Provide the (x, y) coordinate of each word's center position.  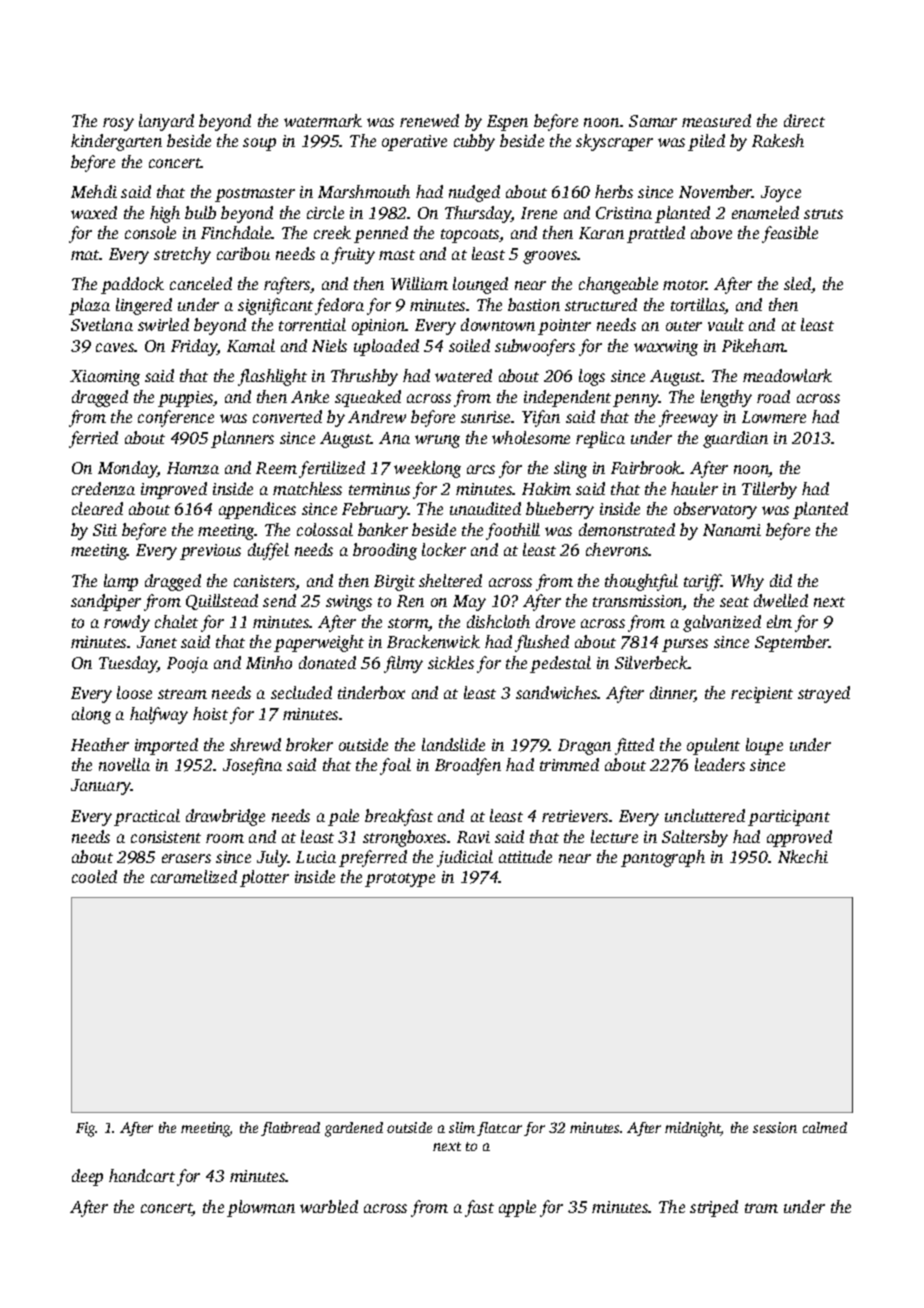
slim (462, 1127)
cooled (94, 876)
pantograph (663, 858)
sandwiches (557, 692)
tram (761, 1208)
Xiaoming (105, 378)
